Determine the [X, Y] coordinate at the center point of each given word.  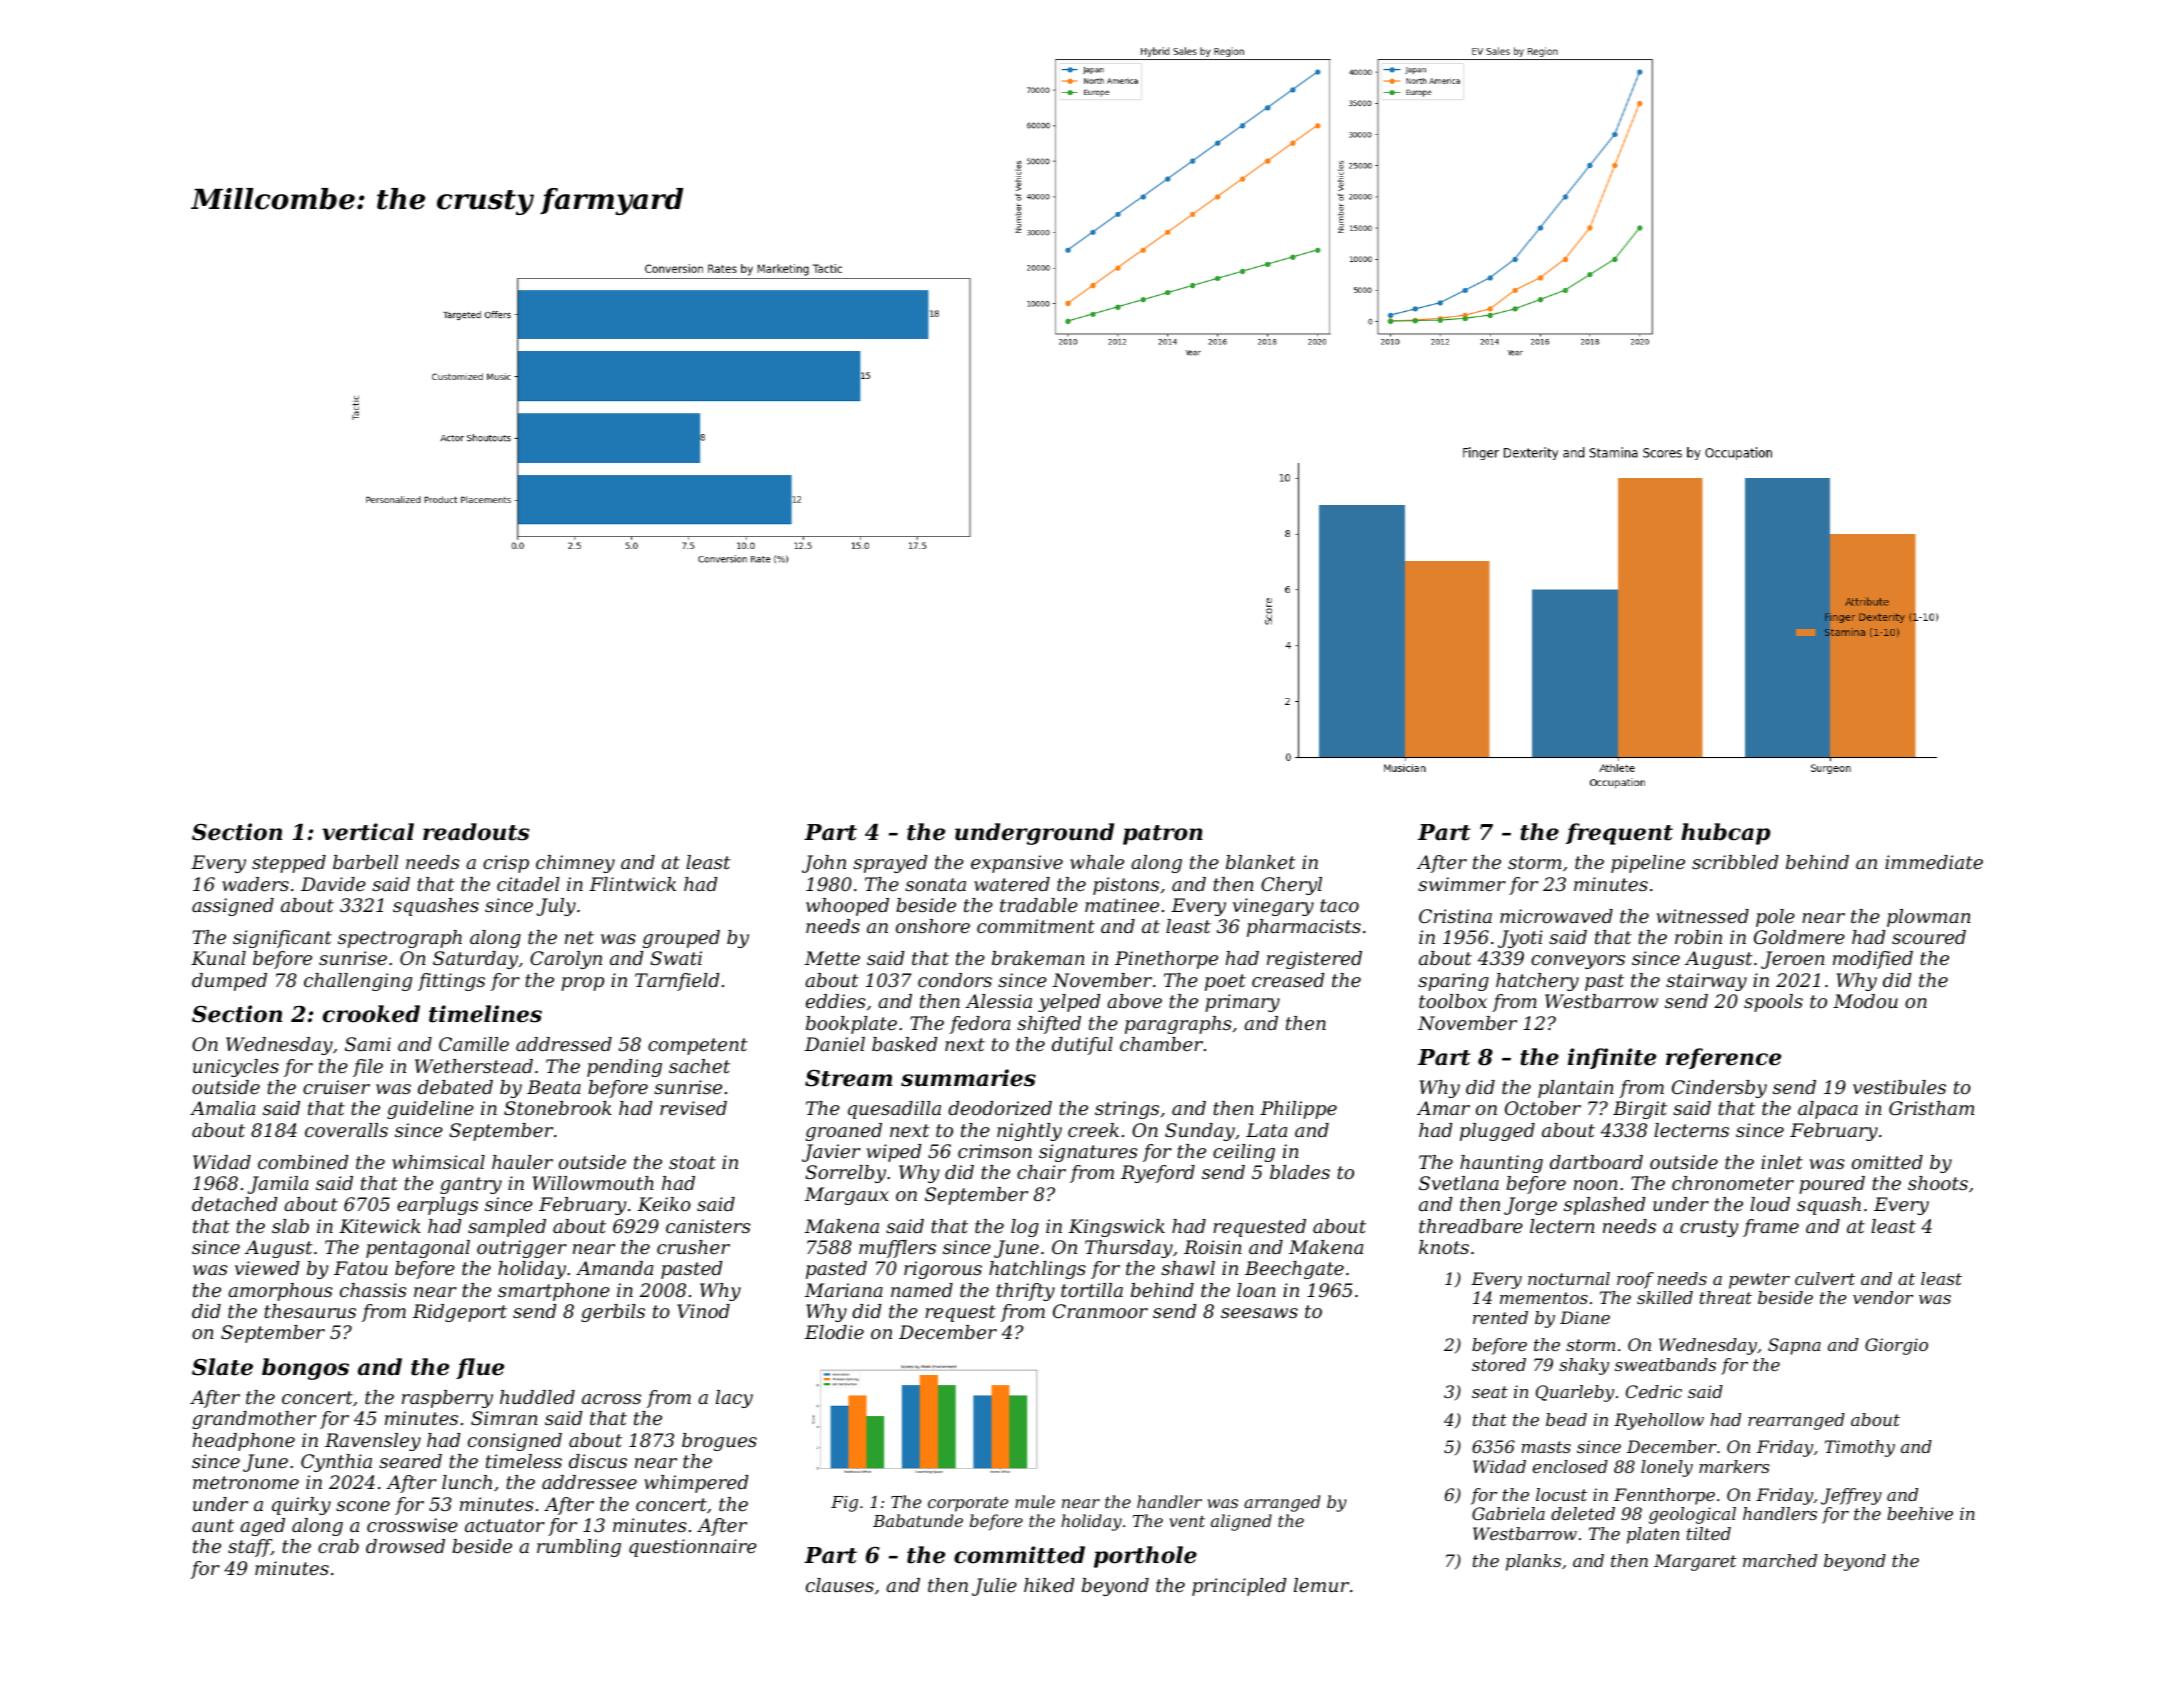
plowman [1929, 918]
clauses [840, 1585]
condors [955, 980]
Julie [994, 1587]
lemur [1321, 1585]
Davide [333, 884]
